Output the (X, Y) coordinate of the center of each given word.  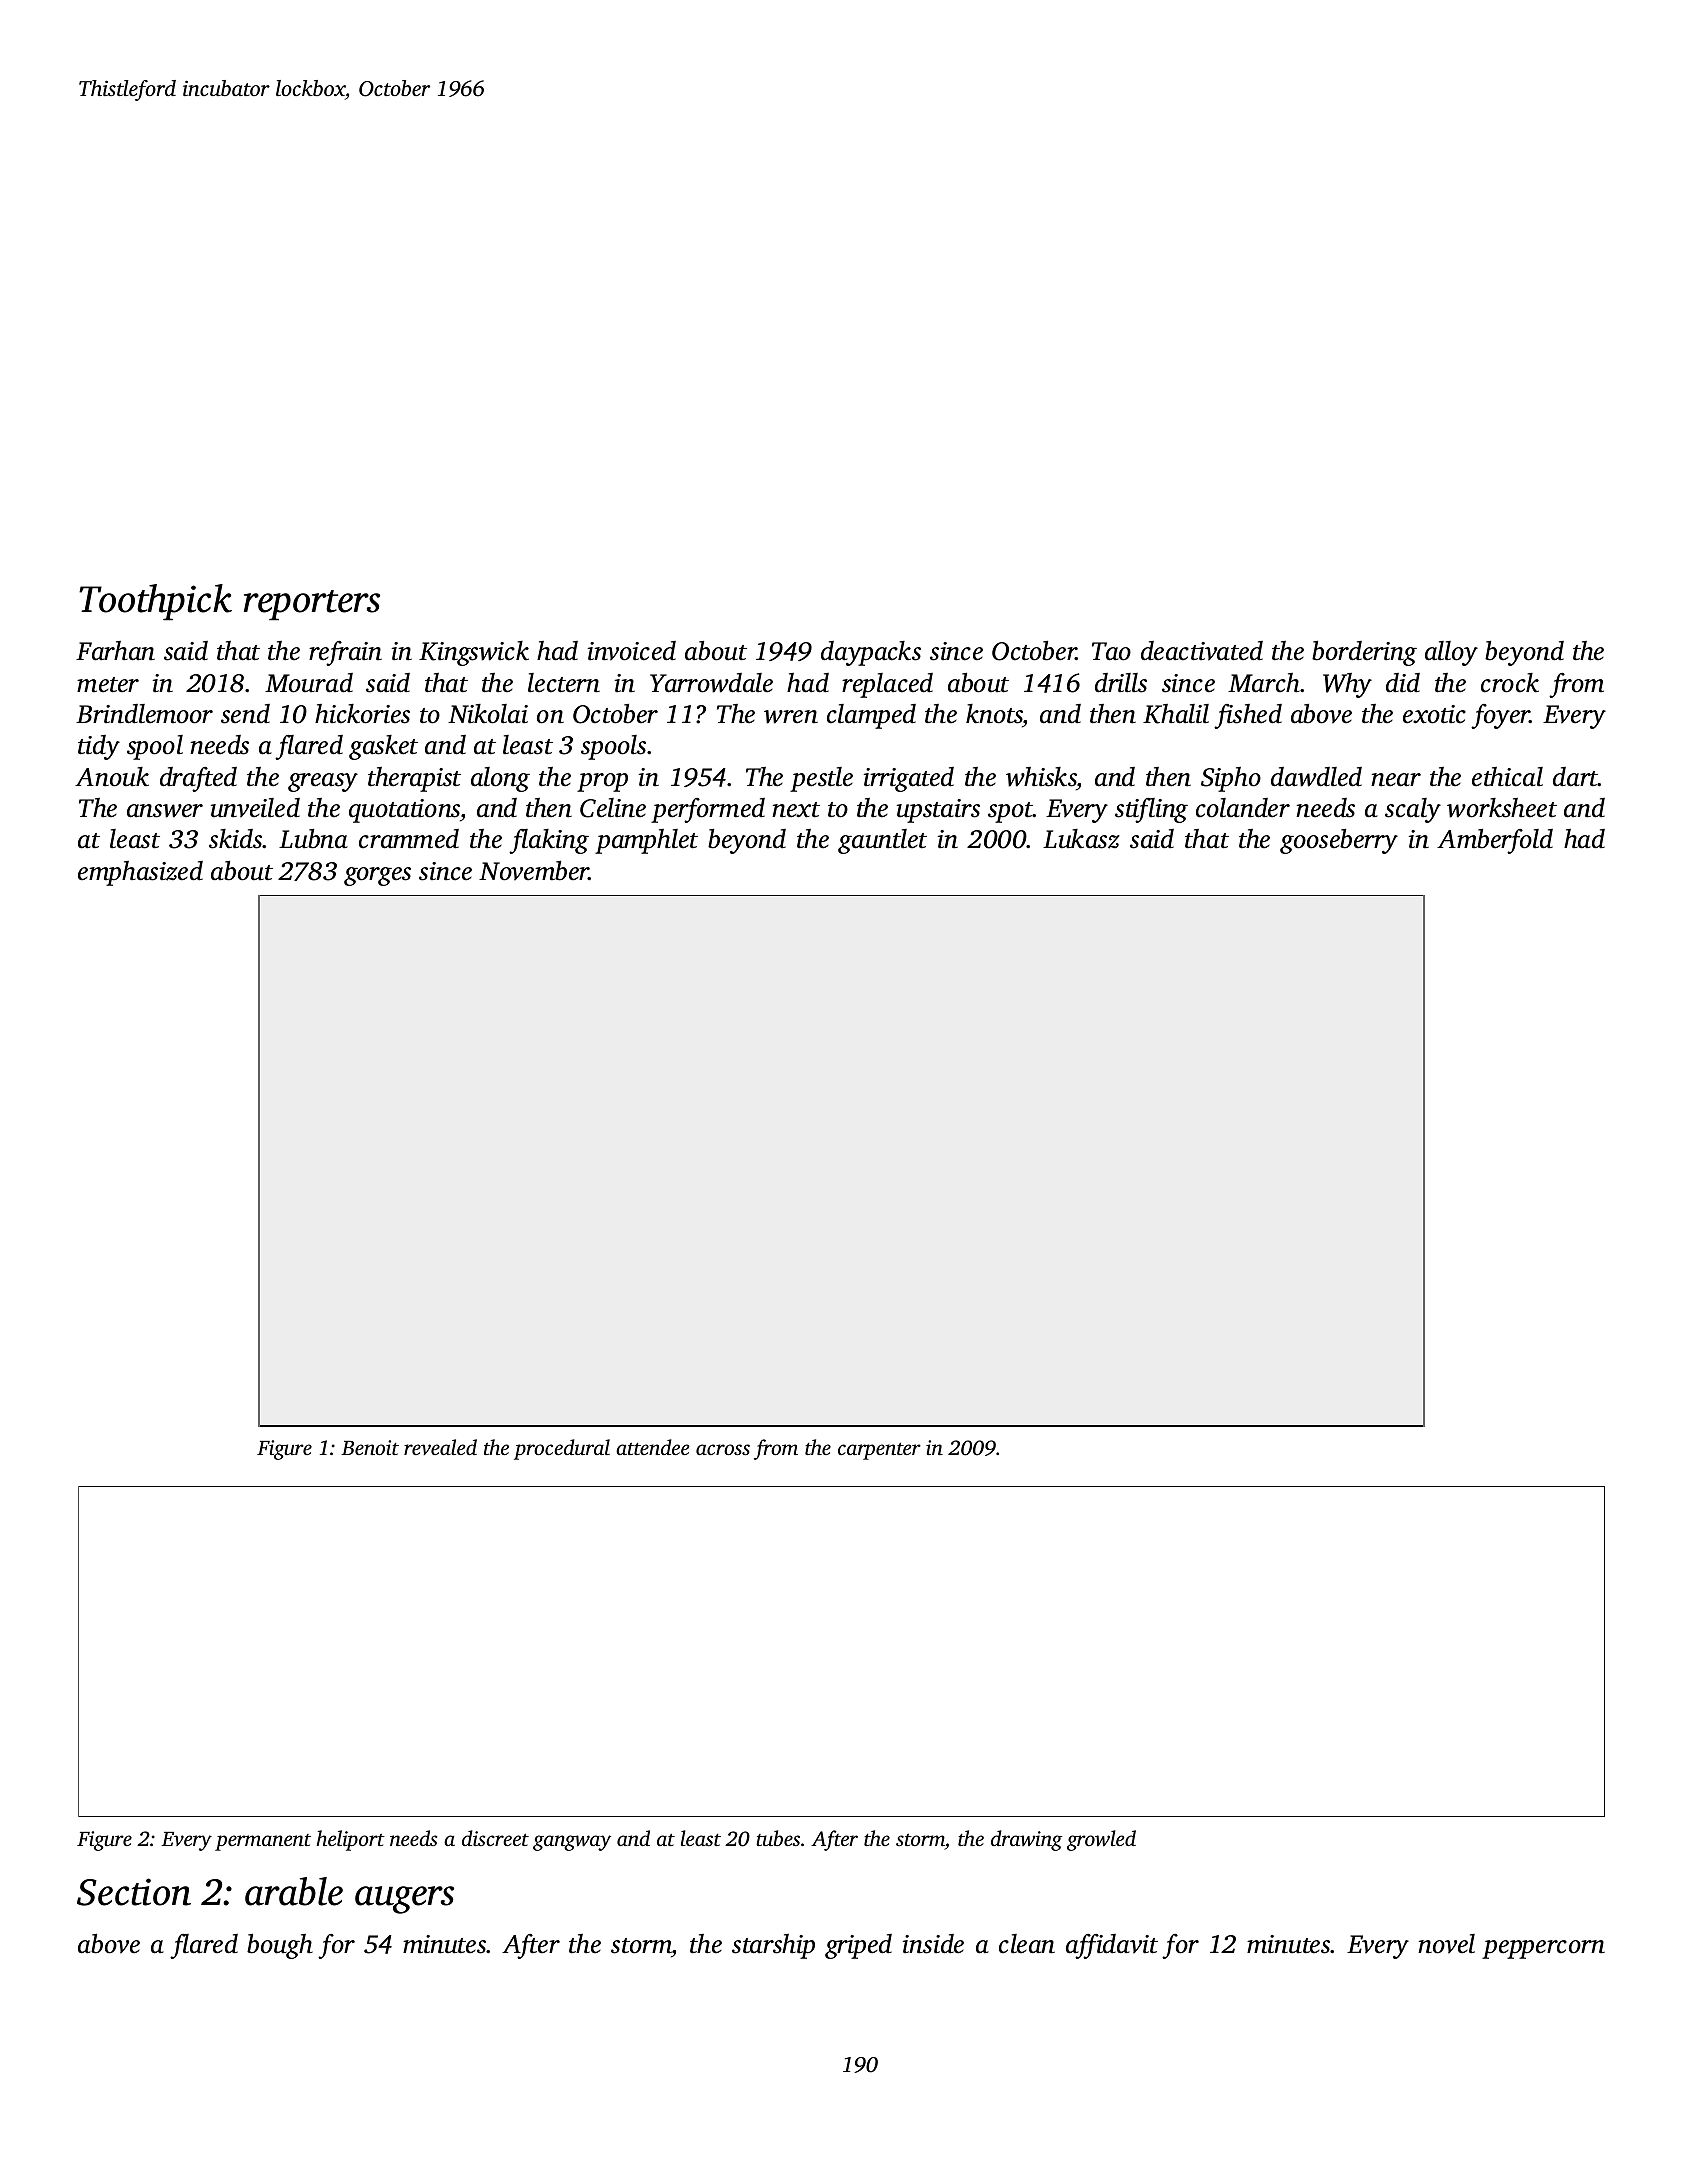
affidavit (1112, 1946)
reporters (312, 605)
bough (280, 1946)
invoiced (632, 651)
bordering (1364, 653)
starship (773, 1946)
